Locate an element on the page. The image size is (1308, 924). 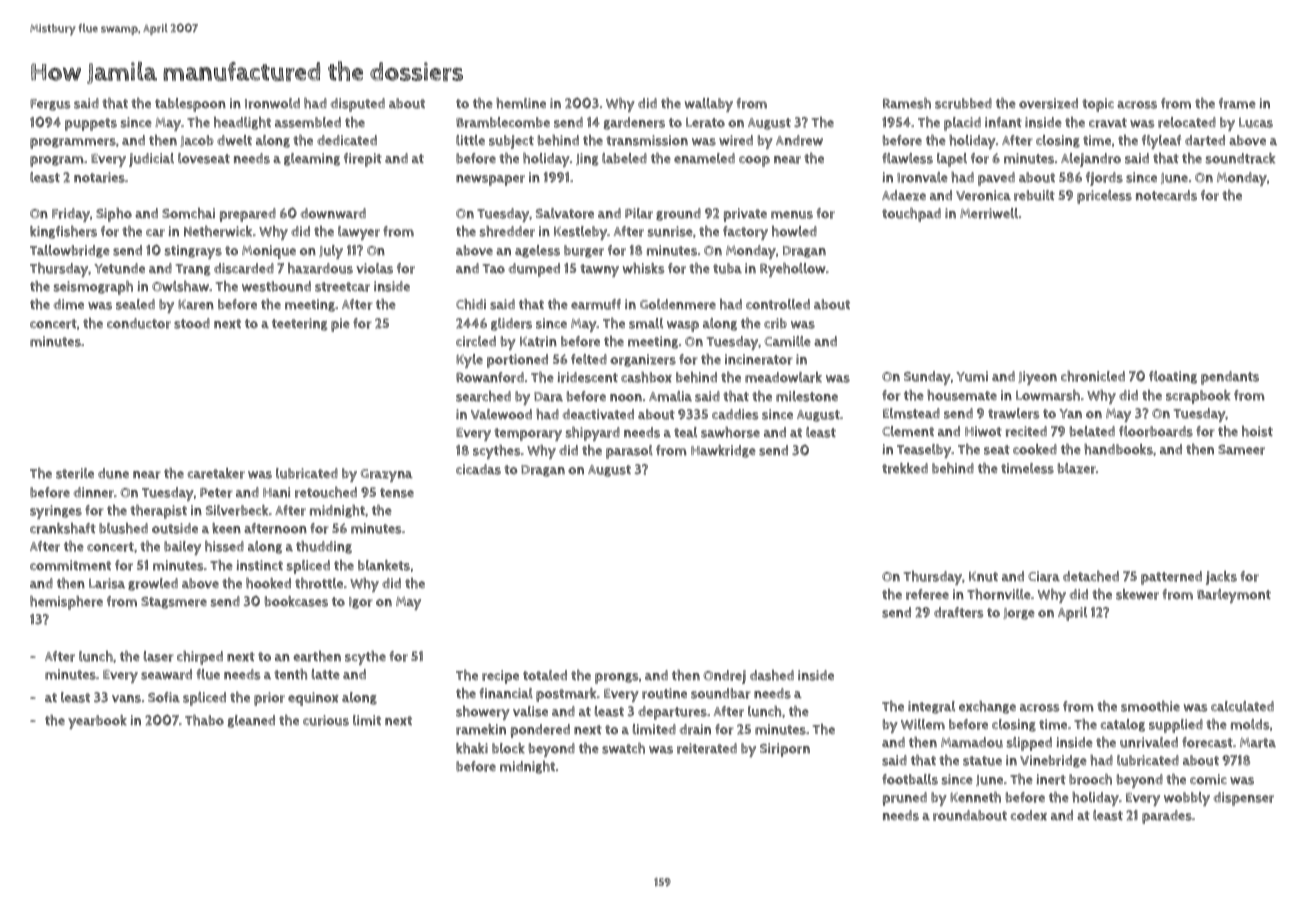
floating is located at coordinates (1173, 377).
